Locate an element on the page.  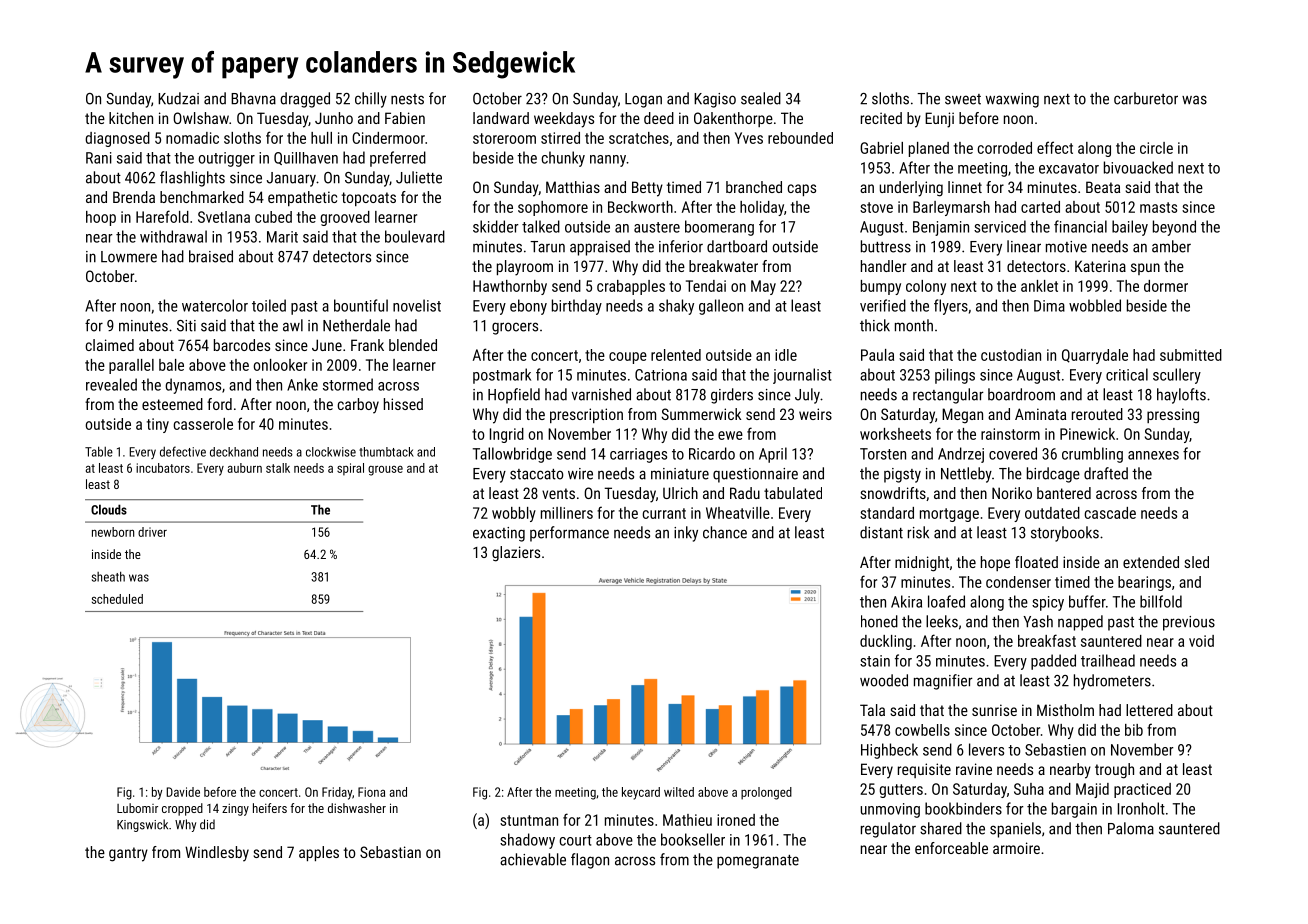
varnished is located at coordinates (601, 394).
